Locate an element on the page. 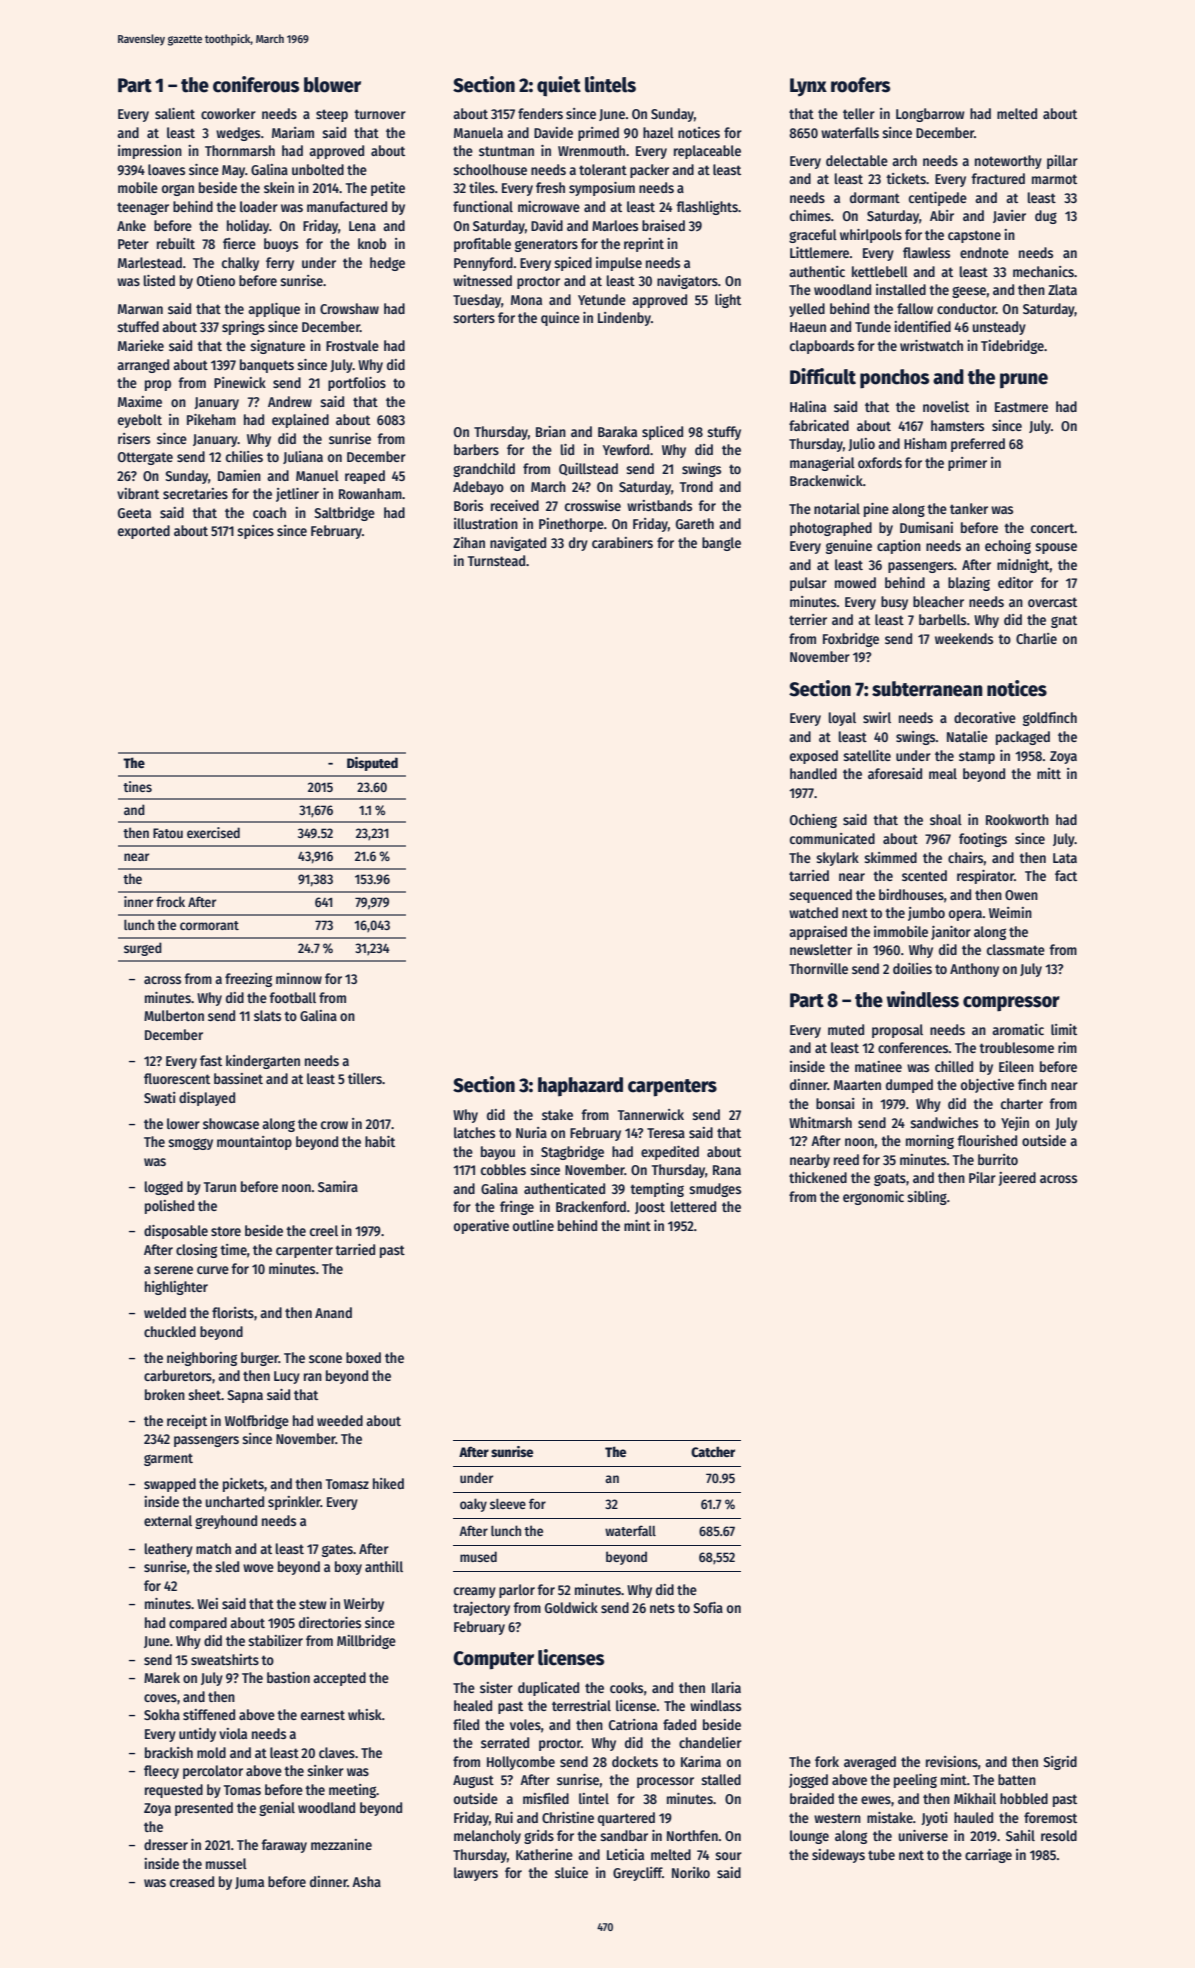  risers is located at coordinates (134, 438).
